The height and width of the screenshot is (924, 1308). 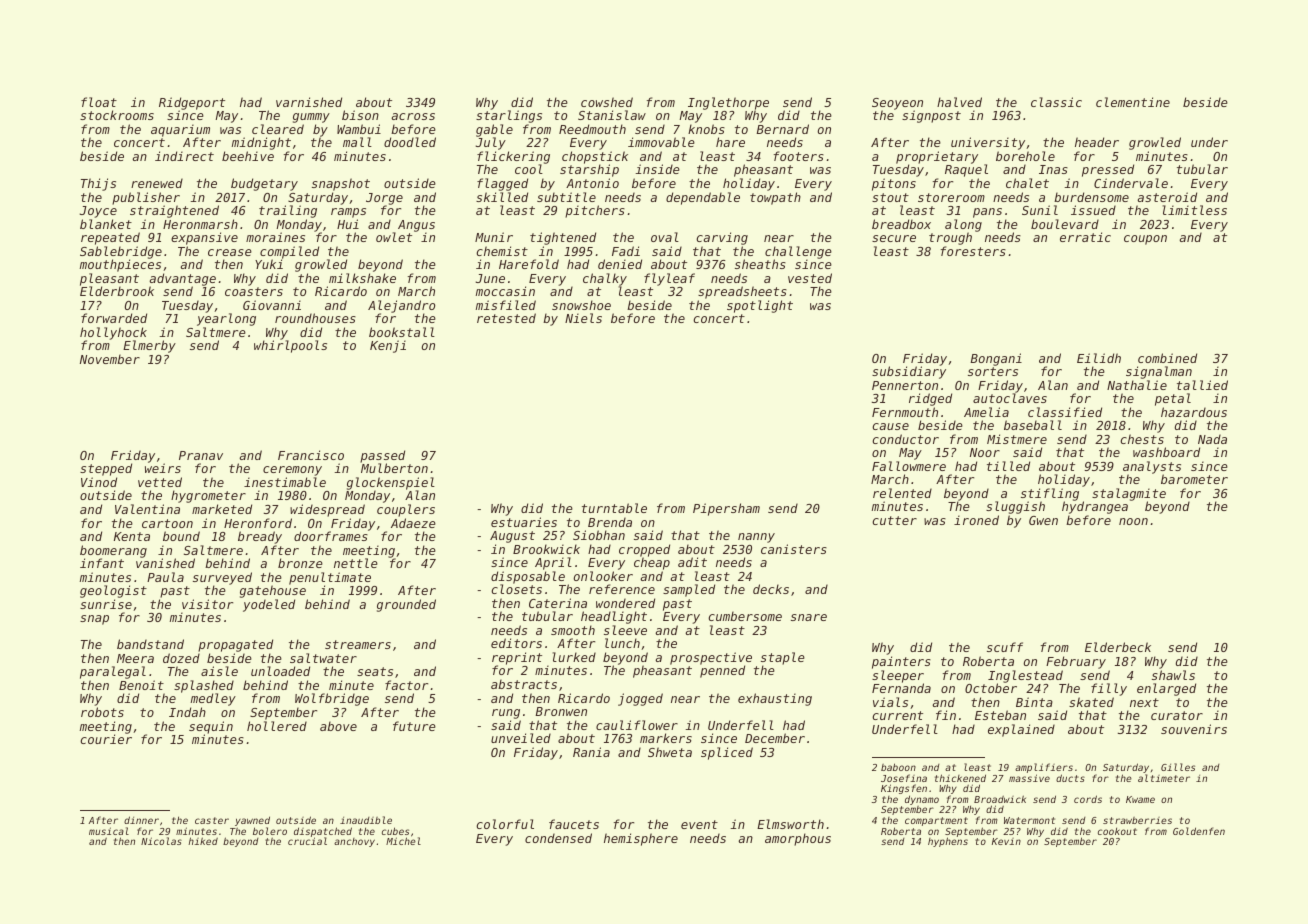 I want to click on faucets, so click(x=574, y=824).
